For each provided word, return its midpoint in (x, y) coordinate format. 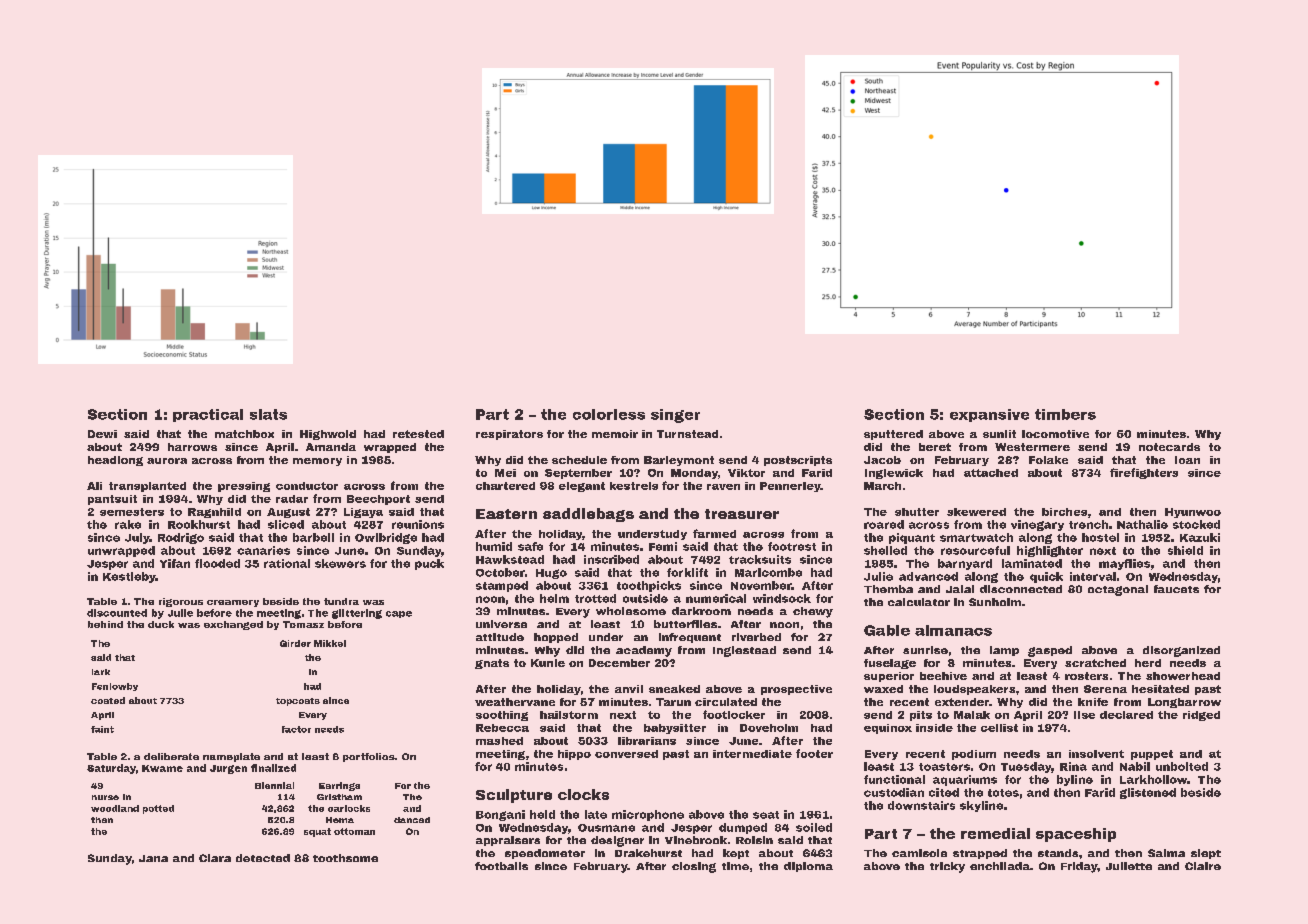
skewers (340, 563)
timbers (1065, 414)
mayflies (1124, 564)
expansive (989, 415)
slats (268, 414)
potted (158, 809)
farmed (714, 533)
